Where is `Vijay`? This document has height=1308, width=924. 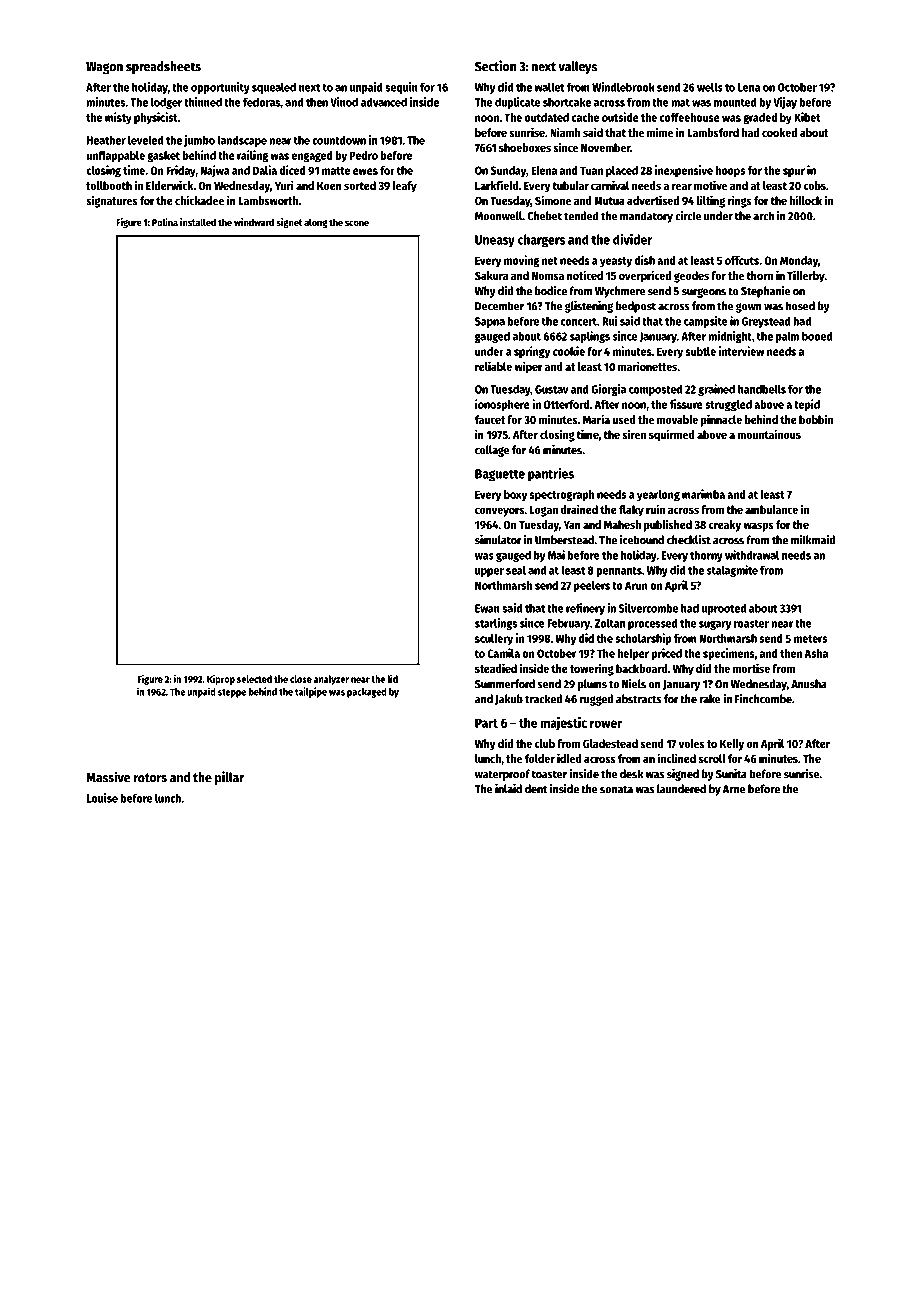 Vijay is located at coordinates (785, 103).
